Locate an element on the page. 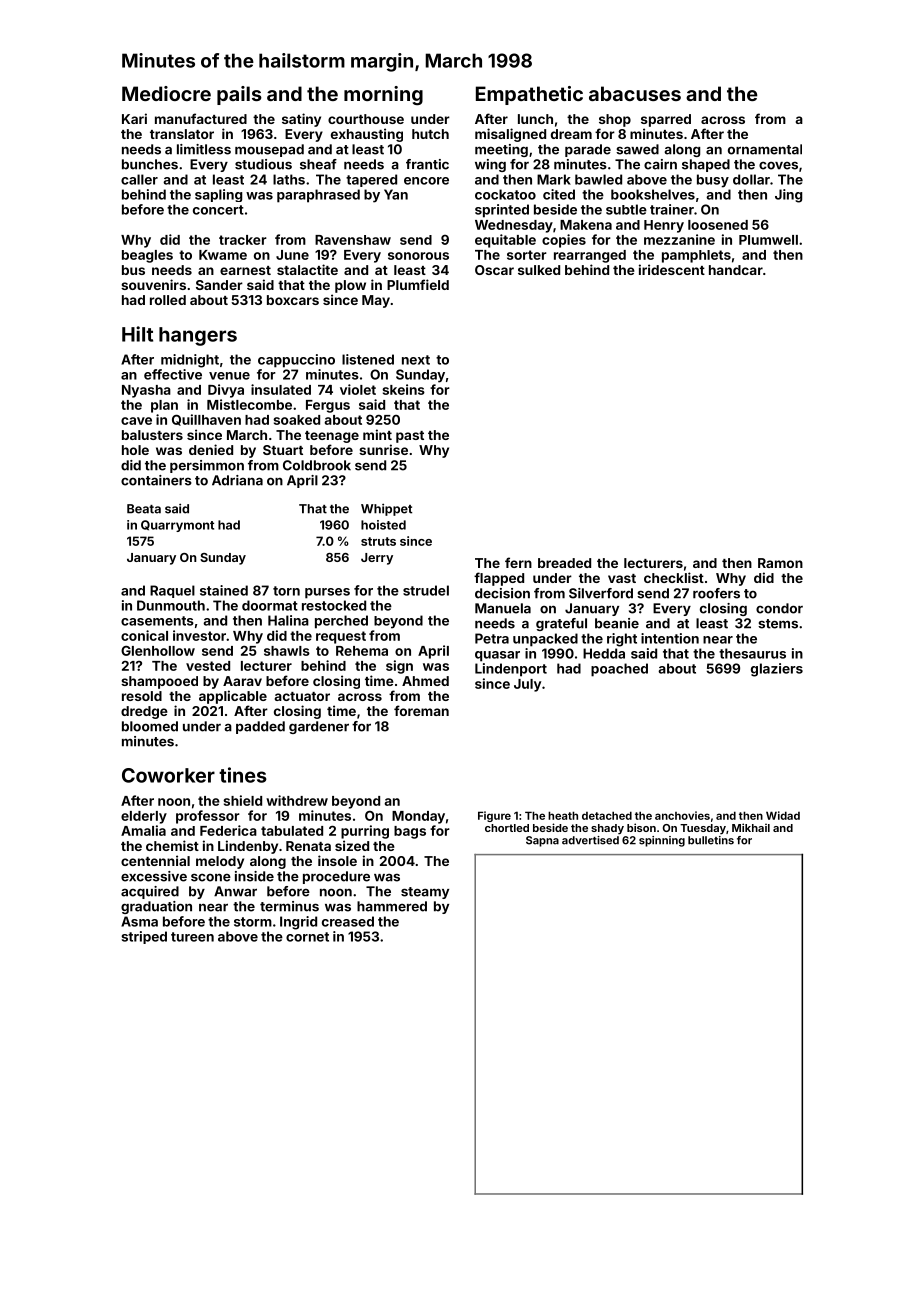 This image has height=1308, width=924. Ramon is located at coordinates (780, 563).
